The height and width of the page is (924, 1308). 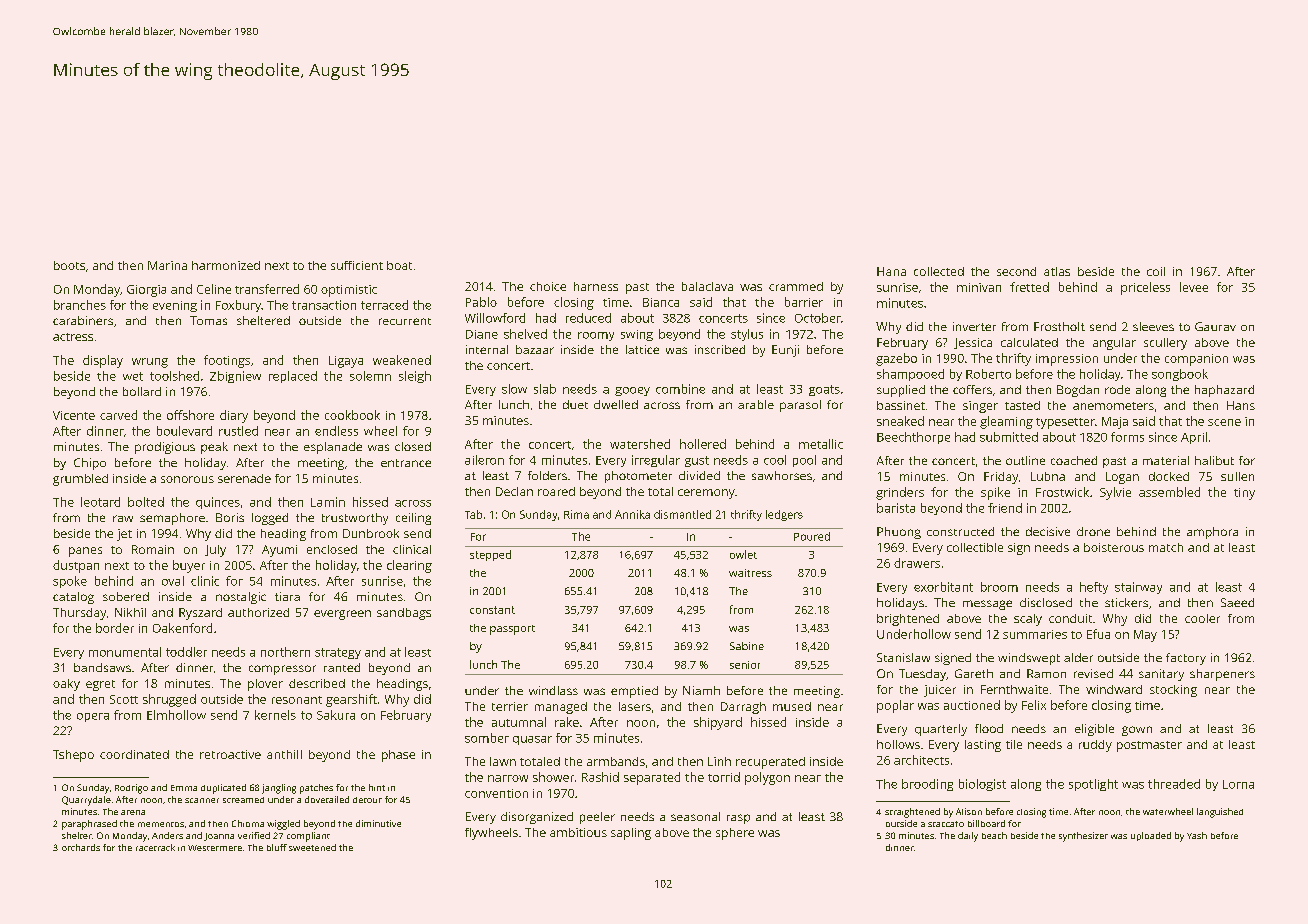 I want to click on peeler, so click(x=597, y=818).
